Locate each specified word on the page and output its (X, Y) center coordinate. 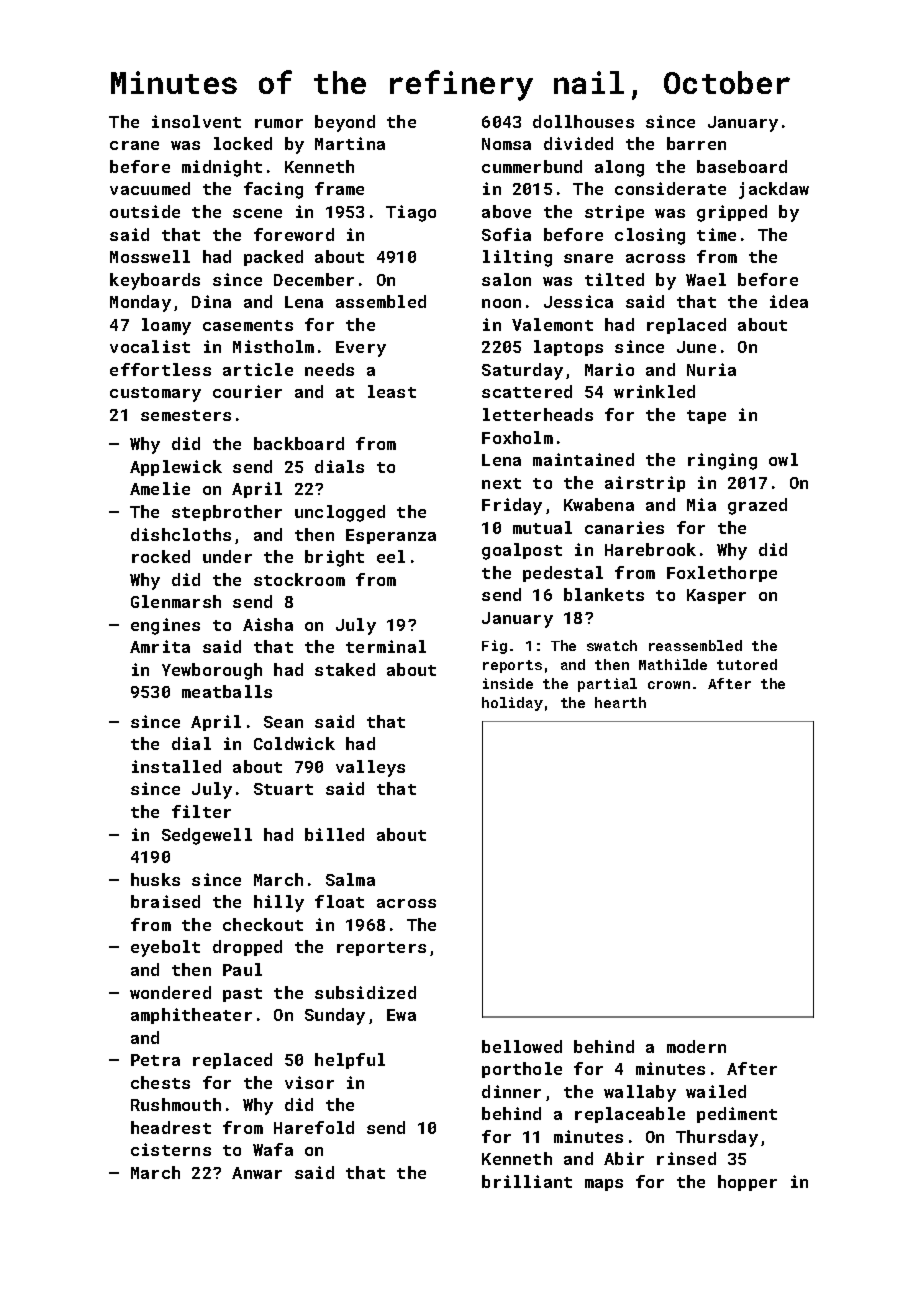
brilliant (527, 1181)
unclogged (340, 513)
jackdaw (774, 190)
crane (134, 145)
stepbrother (227, 513)
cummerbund (532, 166)
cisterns (171, 1149)
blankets (604, 594)
